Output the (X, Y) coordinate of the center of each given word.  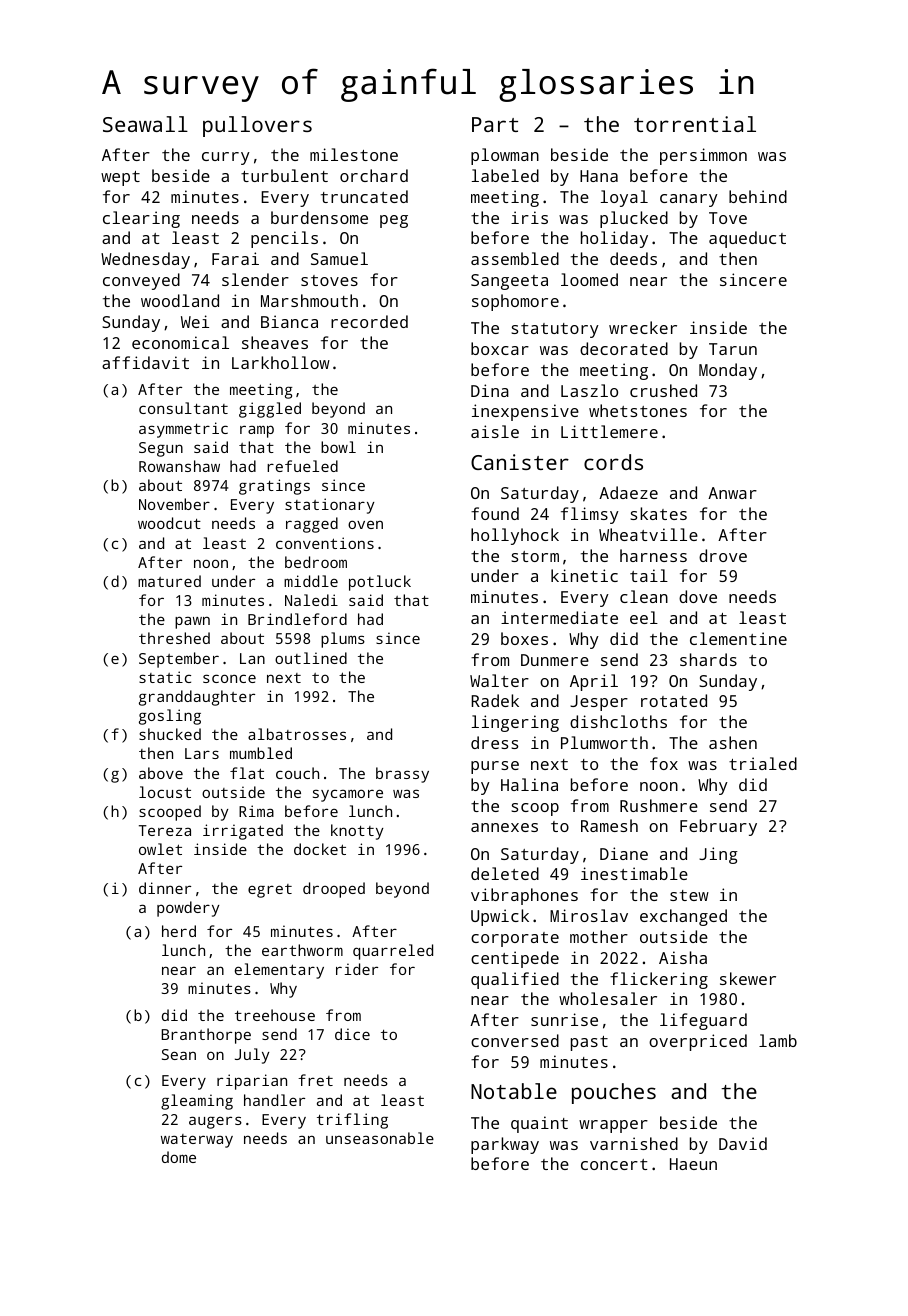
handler (274, 1100)
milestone (354, 154)
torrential (695, 124)
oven (365, 524)
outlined (311, 658)
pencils (284, 239)
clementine (738, 638)
